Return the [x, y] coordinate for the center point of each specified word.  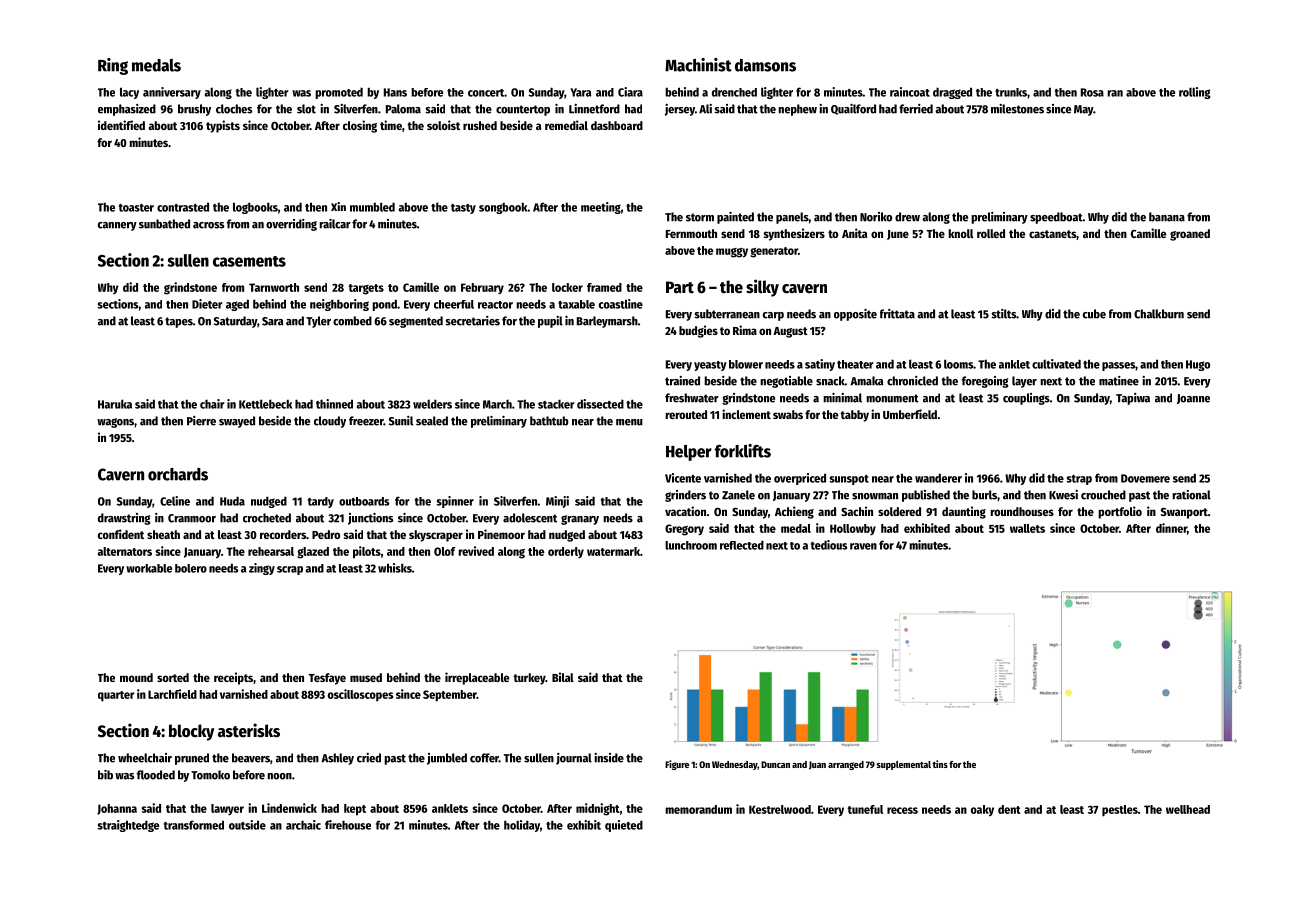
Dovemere [1145, 478]
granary [580, 520]
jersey [680, 110]
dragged [952, 93]
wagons [115, 423]
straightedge [128, 826]
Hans [395, 92]
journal [574, 759]
